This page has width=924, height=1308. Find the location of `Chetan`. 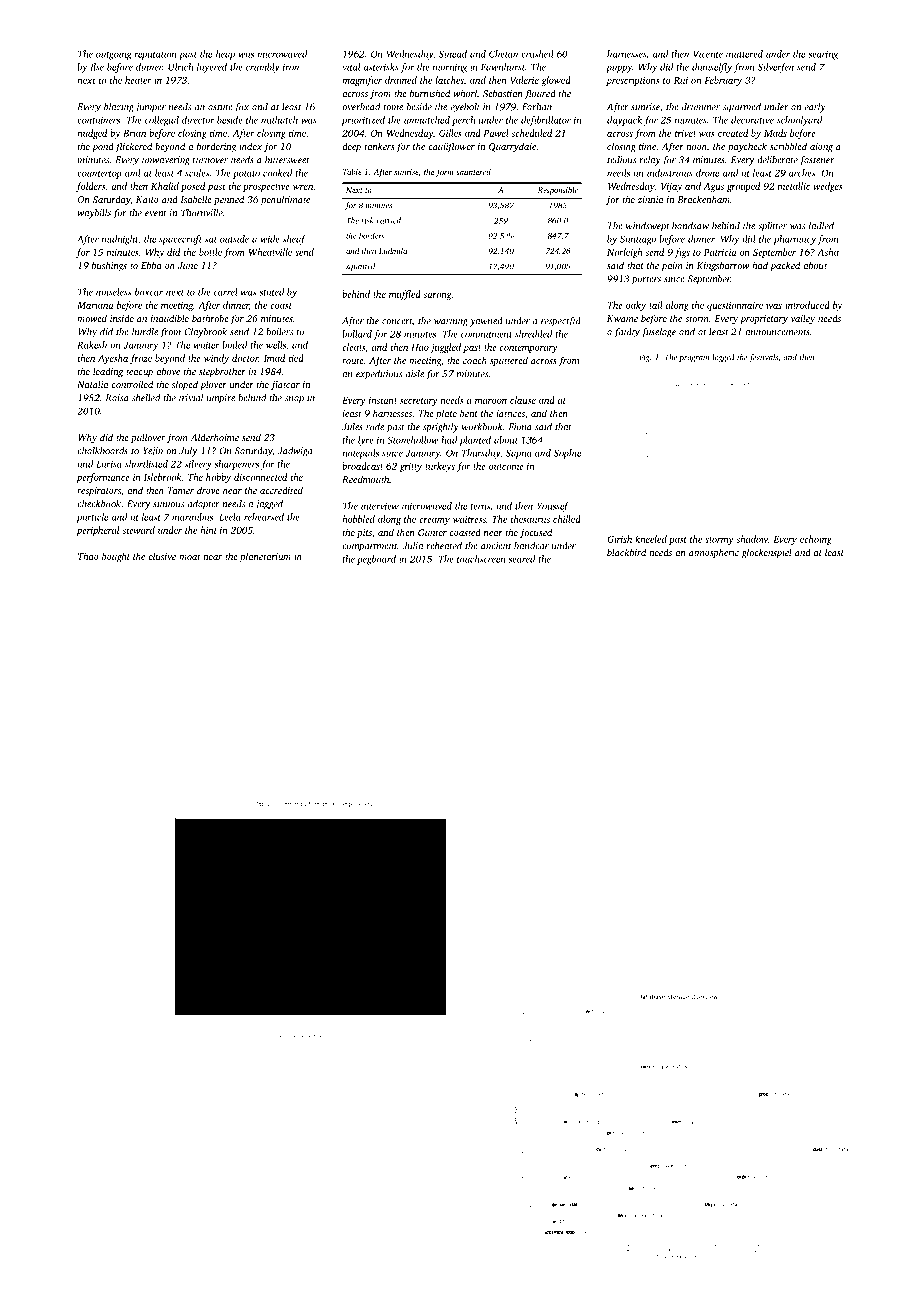

Chetan is located at coordinates (503, 54).
